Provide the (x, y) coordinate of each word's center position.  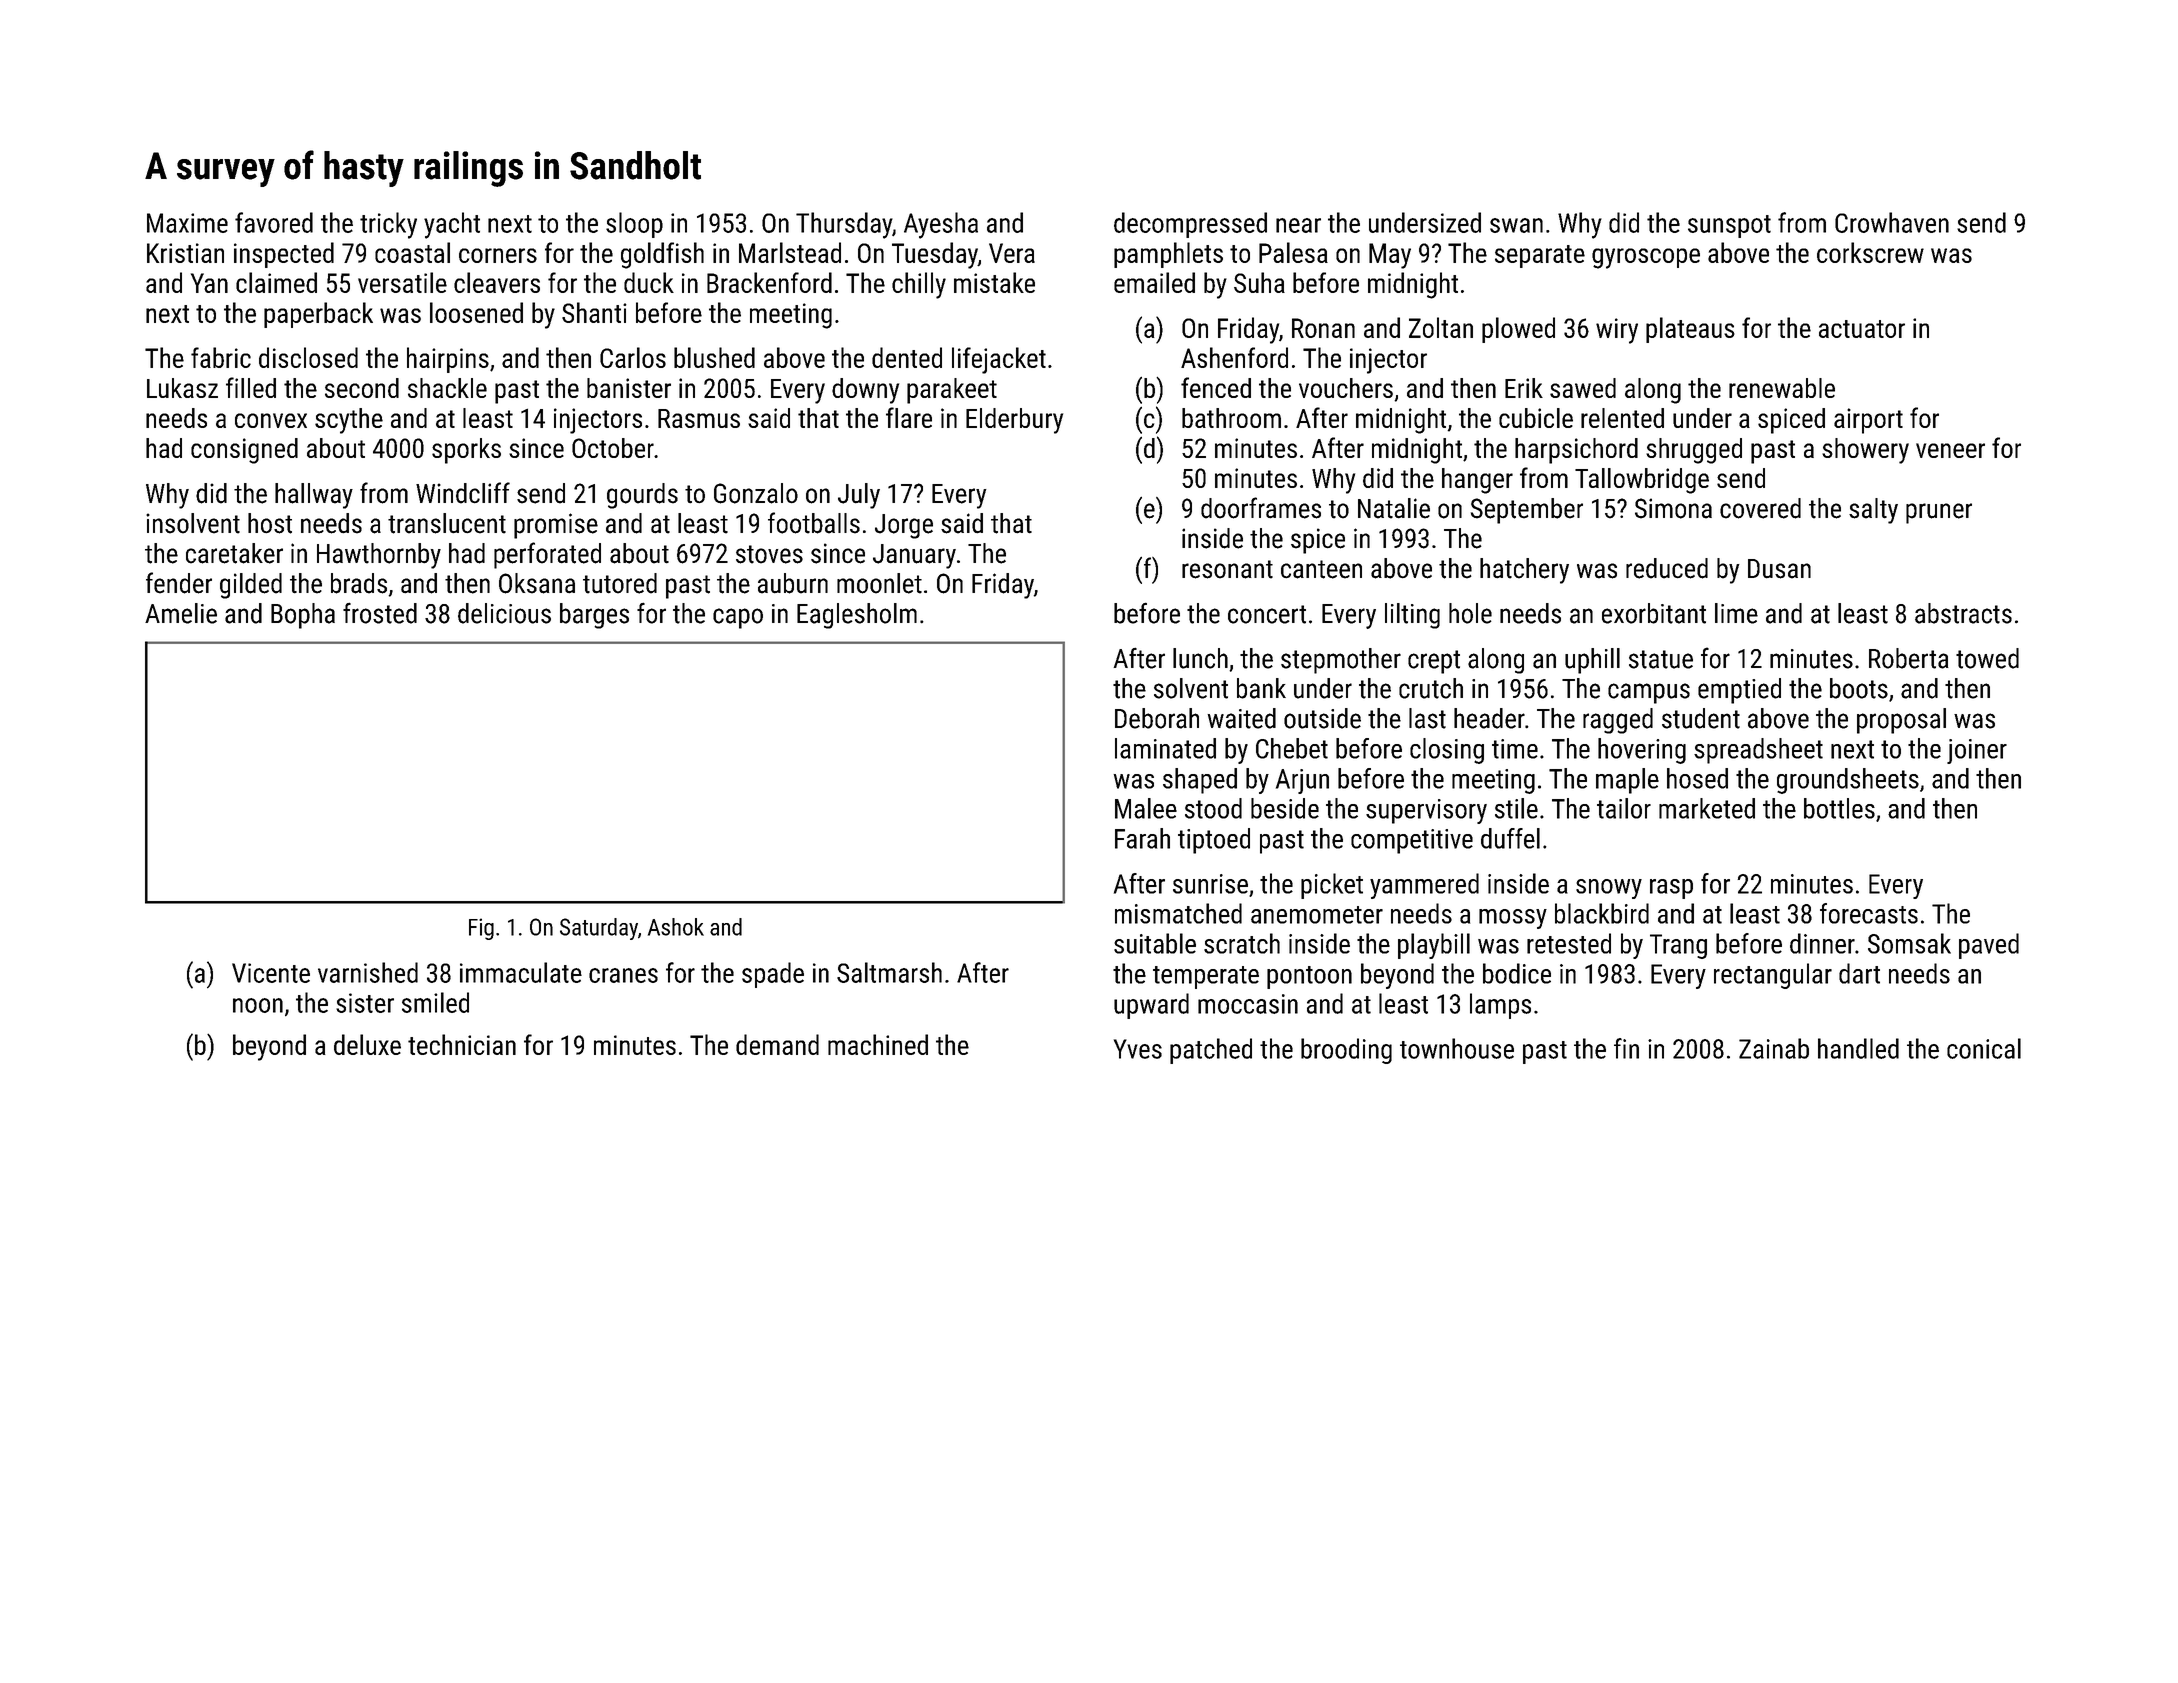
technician (462, 1044)
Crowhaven (1892, 222)
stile (1516, 808)
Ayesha (941, 225)
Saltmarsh (889, 972)
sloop (634, 225)
